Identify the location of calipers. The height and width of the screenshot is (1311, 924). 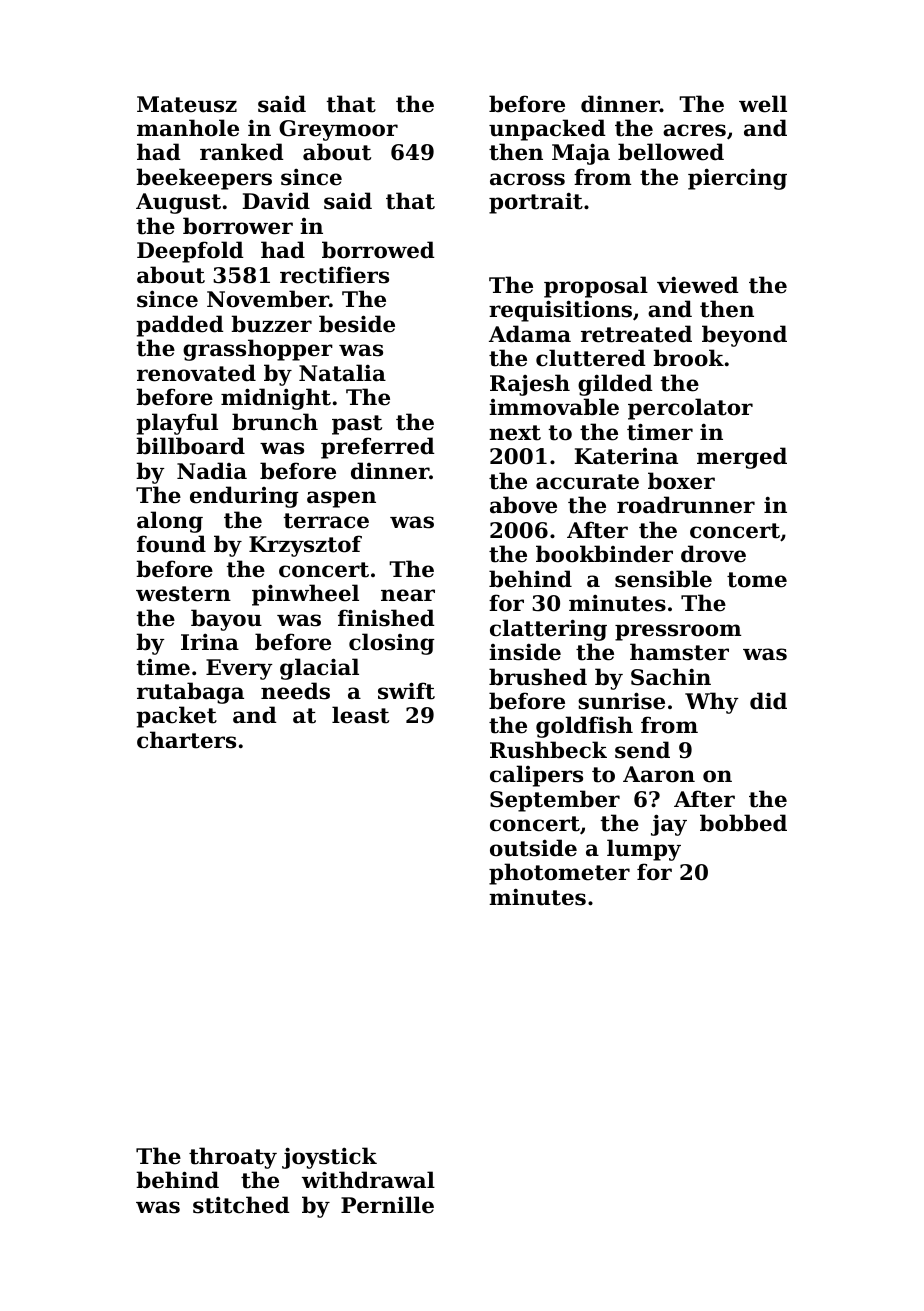
(536, 776).
